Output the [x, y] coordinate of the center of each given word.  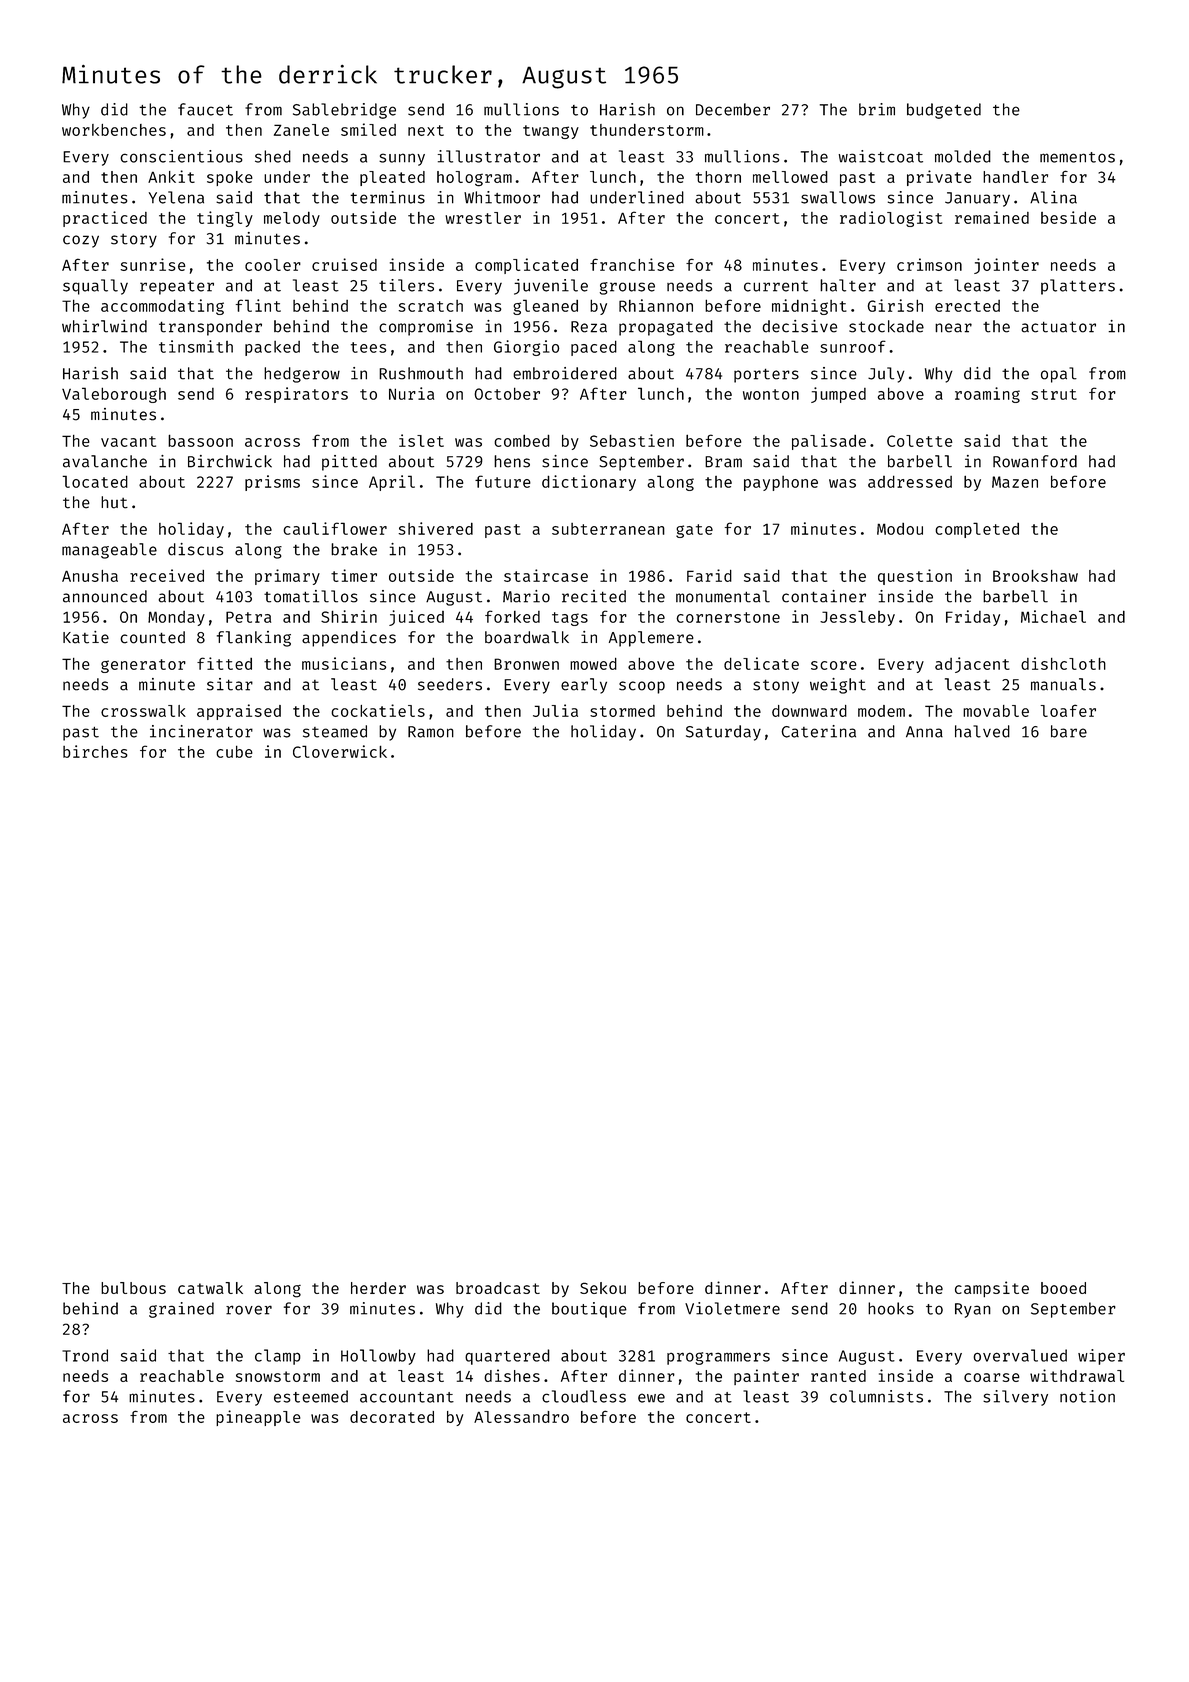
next [426, 130]
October [507, 393]
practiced [105, 219]
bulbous [133, 1288]
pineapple [258, 1418]
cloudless [584, 1396]
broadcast [498, 1288]
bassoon [200, 440]
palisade [829, 442]
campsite [992, 1289]
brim [877, 109]
